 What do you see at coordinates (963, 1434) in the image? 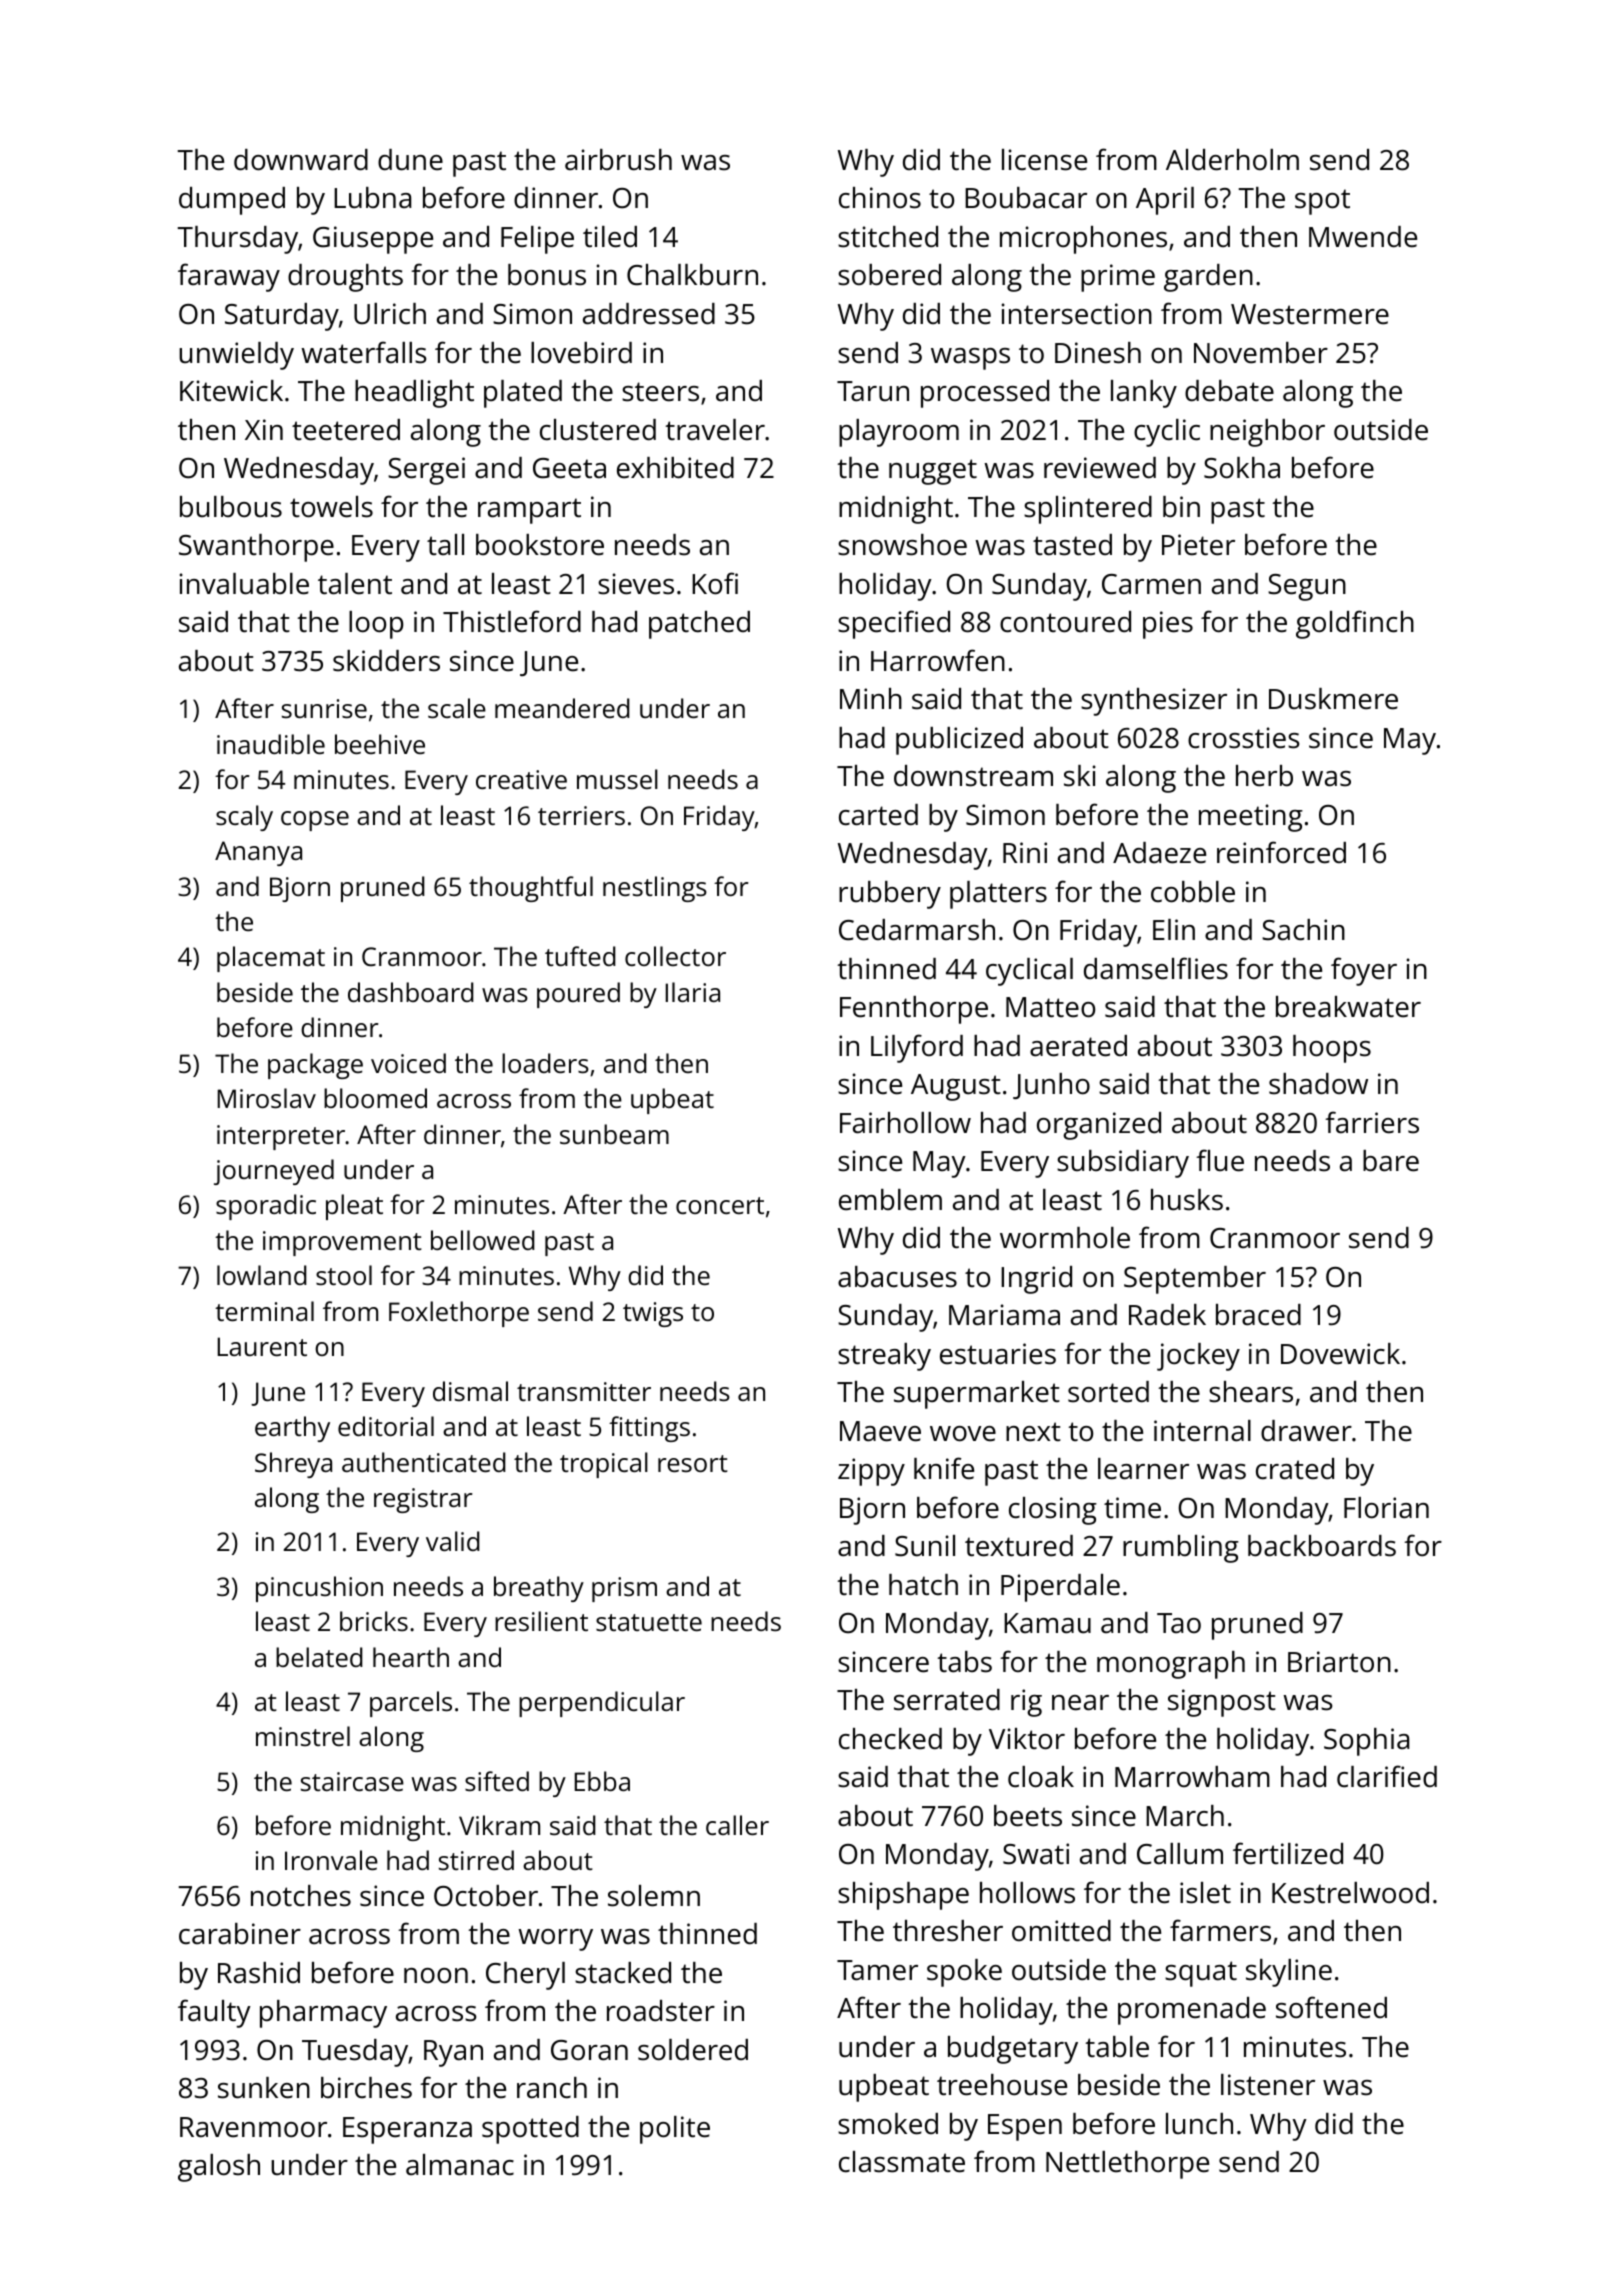
I see `wove` at bounding box center [963, 1434].
